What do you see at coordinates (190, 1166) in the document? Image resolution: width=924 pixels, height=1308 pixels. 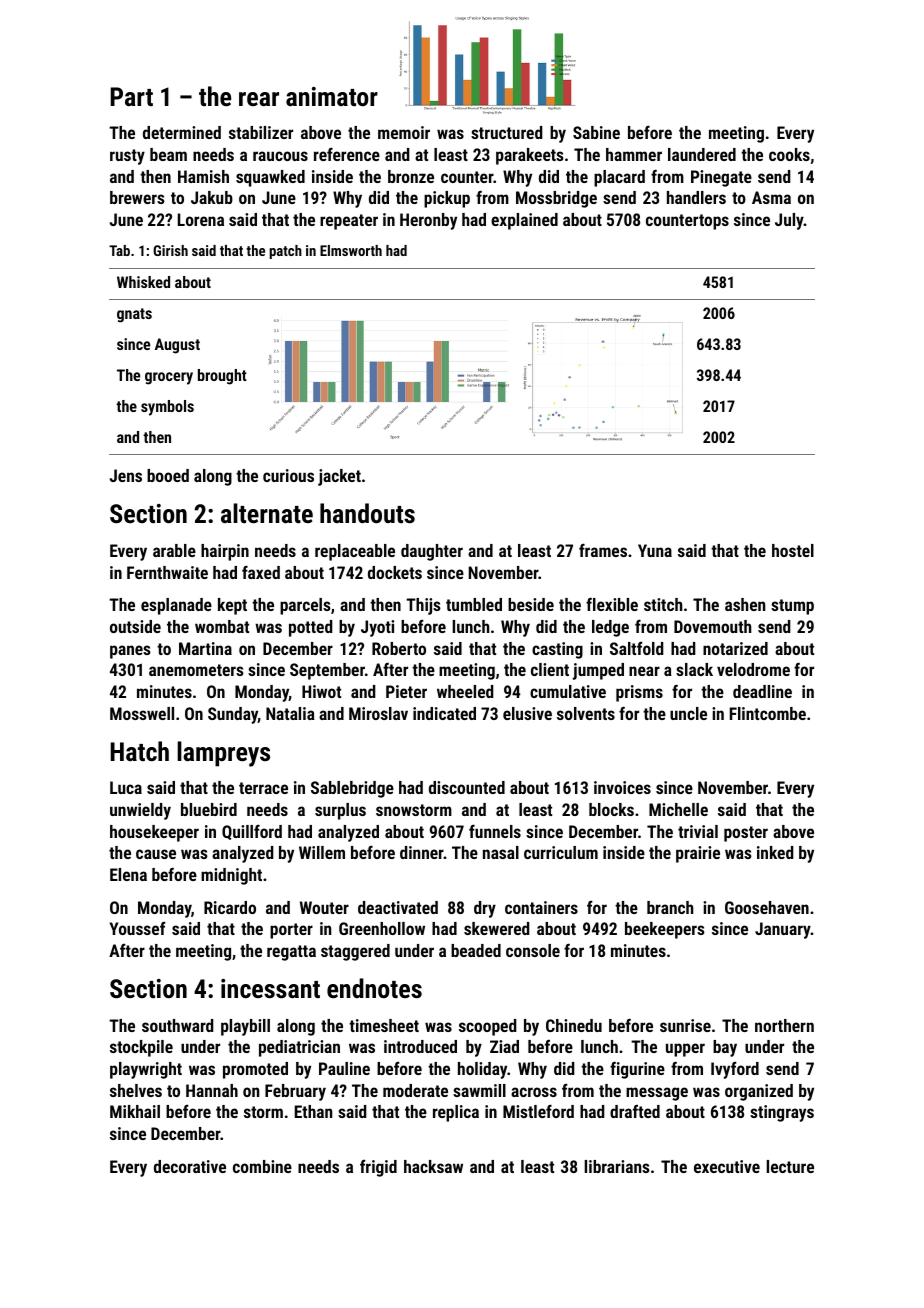 I see `decorative` at bounding box center [190, 1166].
